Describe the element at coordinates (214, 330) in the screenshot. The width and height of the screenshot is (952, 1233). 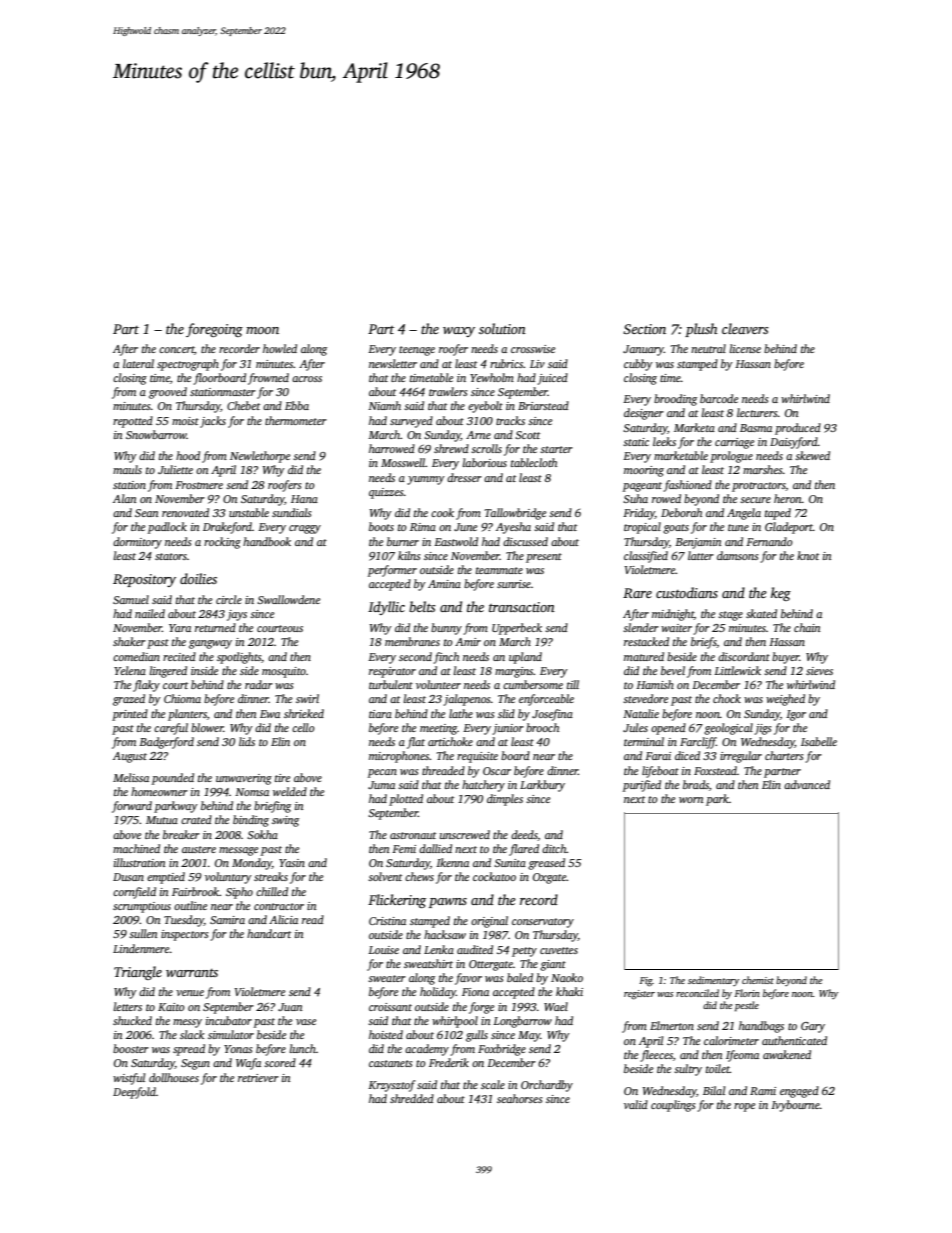
I see `foregoing` at that location.
